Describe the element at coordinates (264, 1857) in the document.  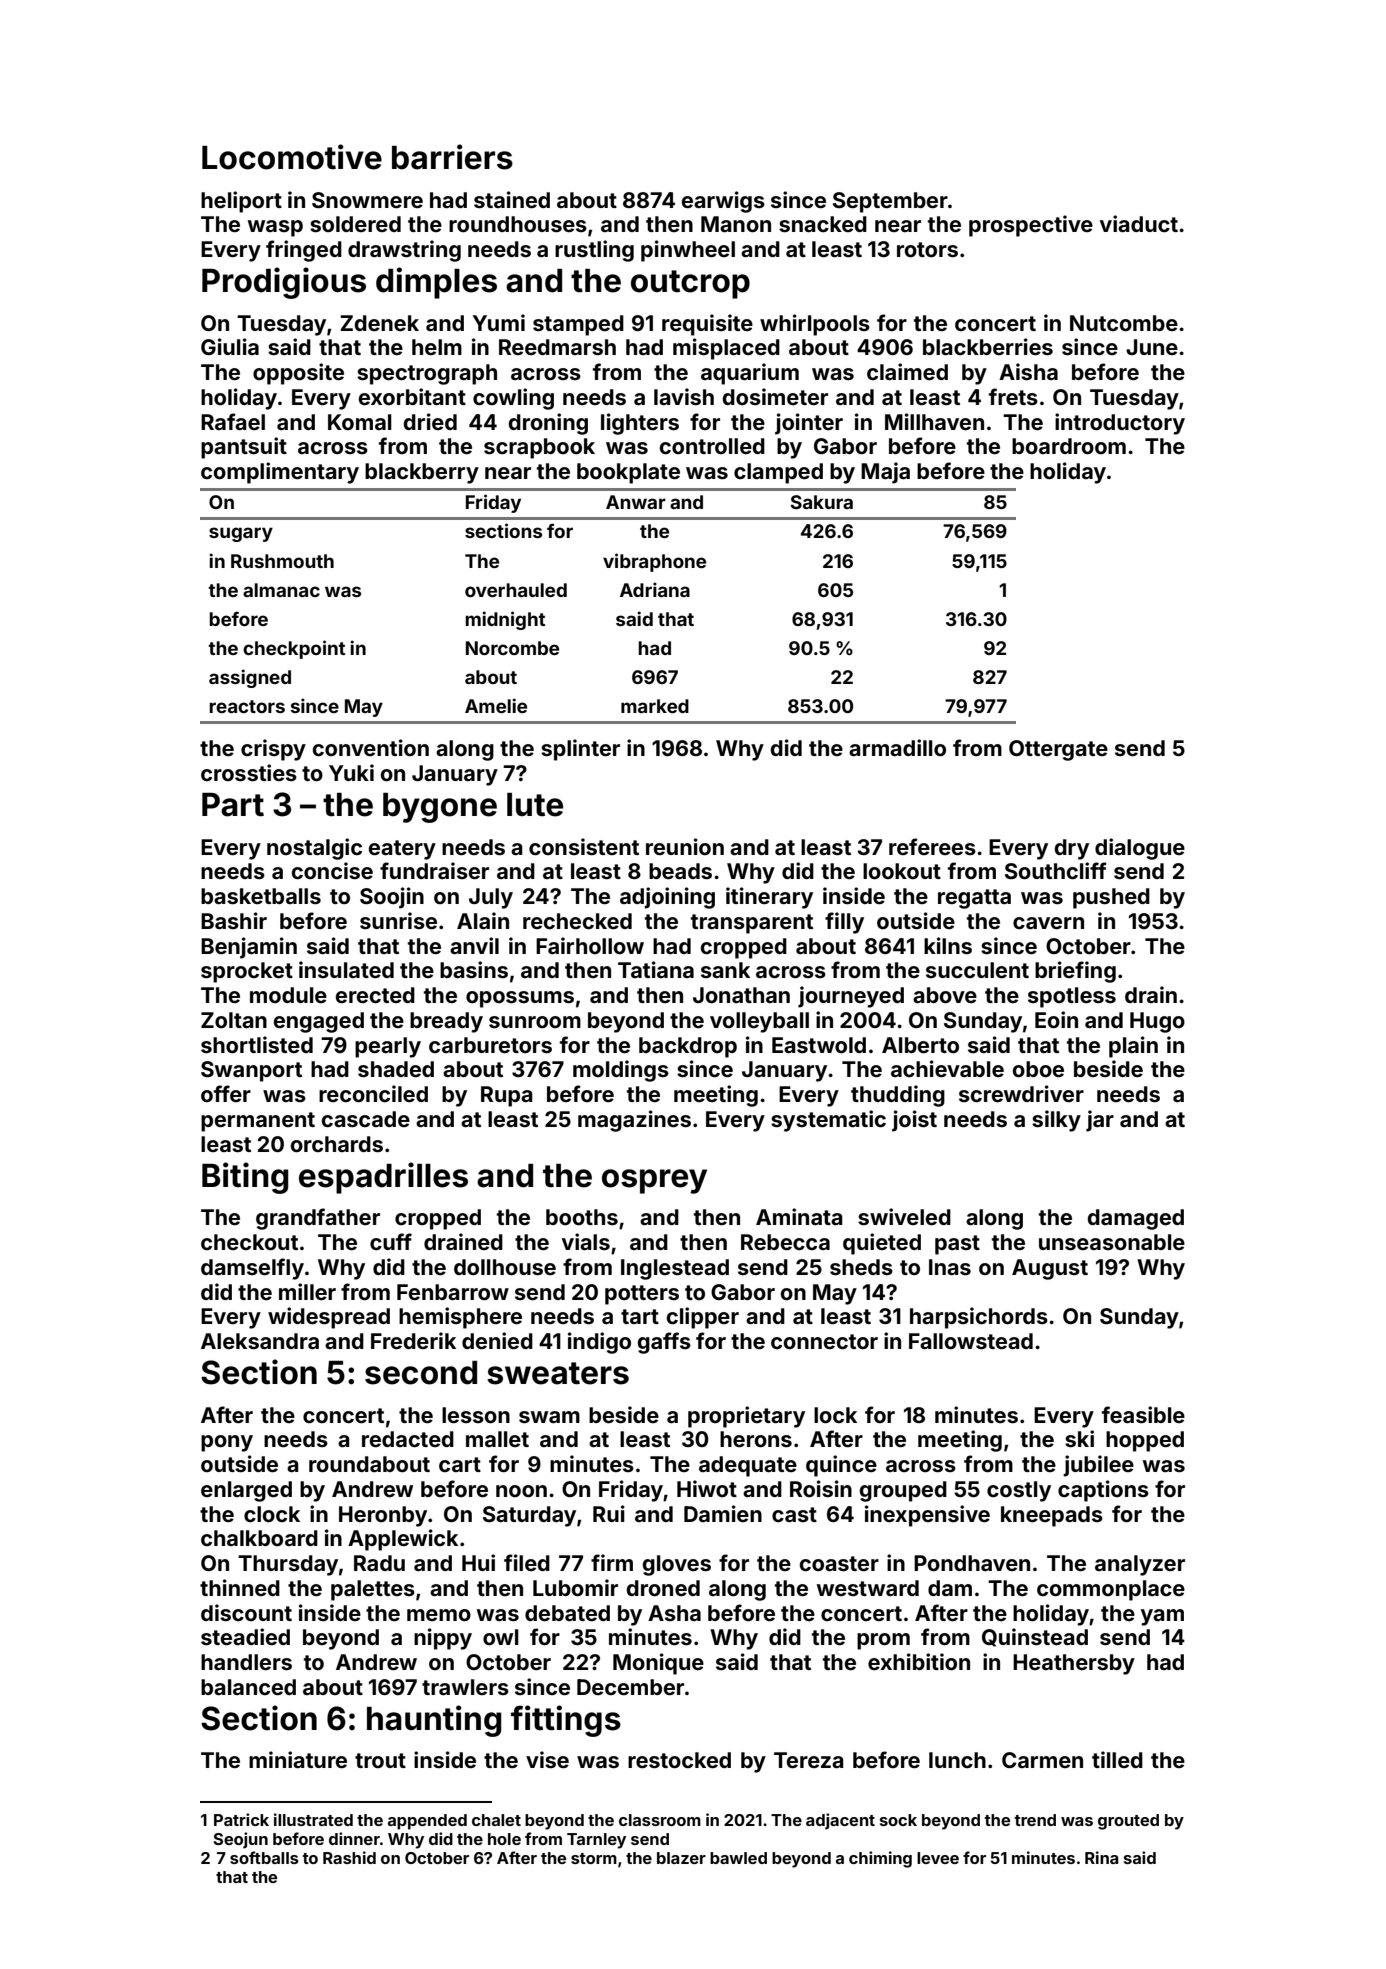
I see `softballs` at that location.
